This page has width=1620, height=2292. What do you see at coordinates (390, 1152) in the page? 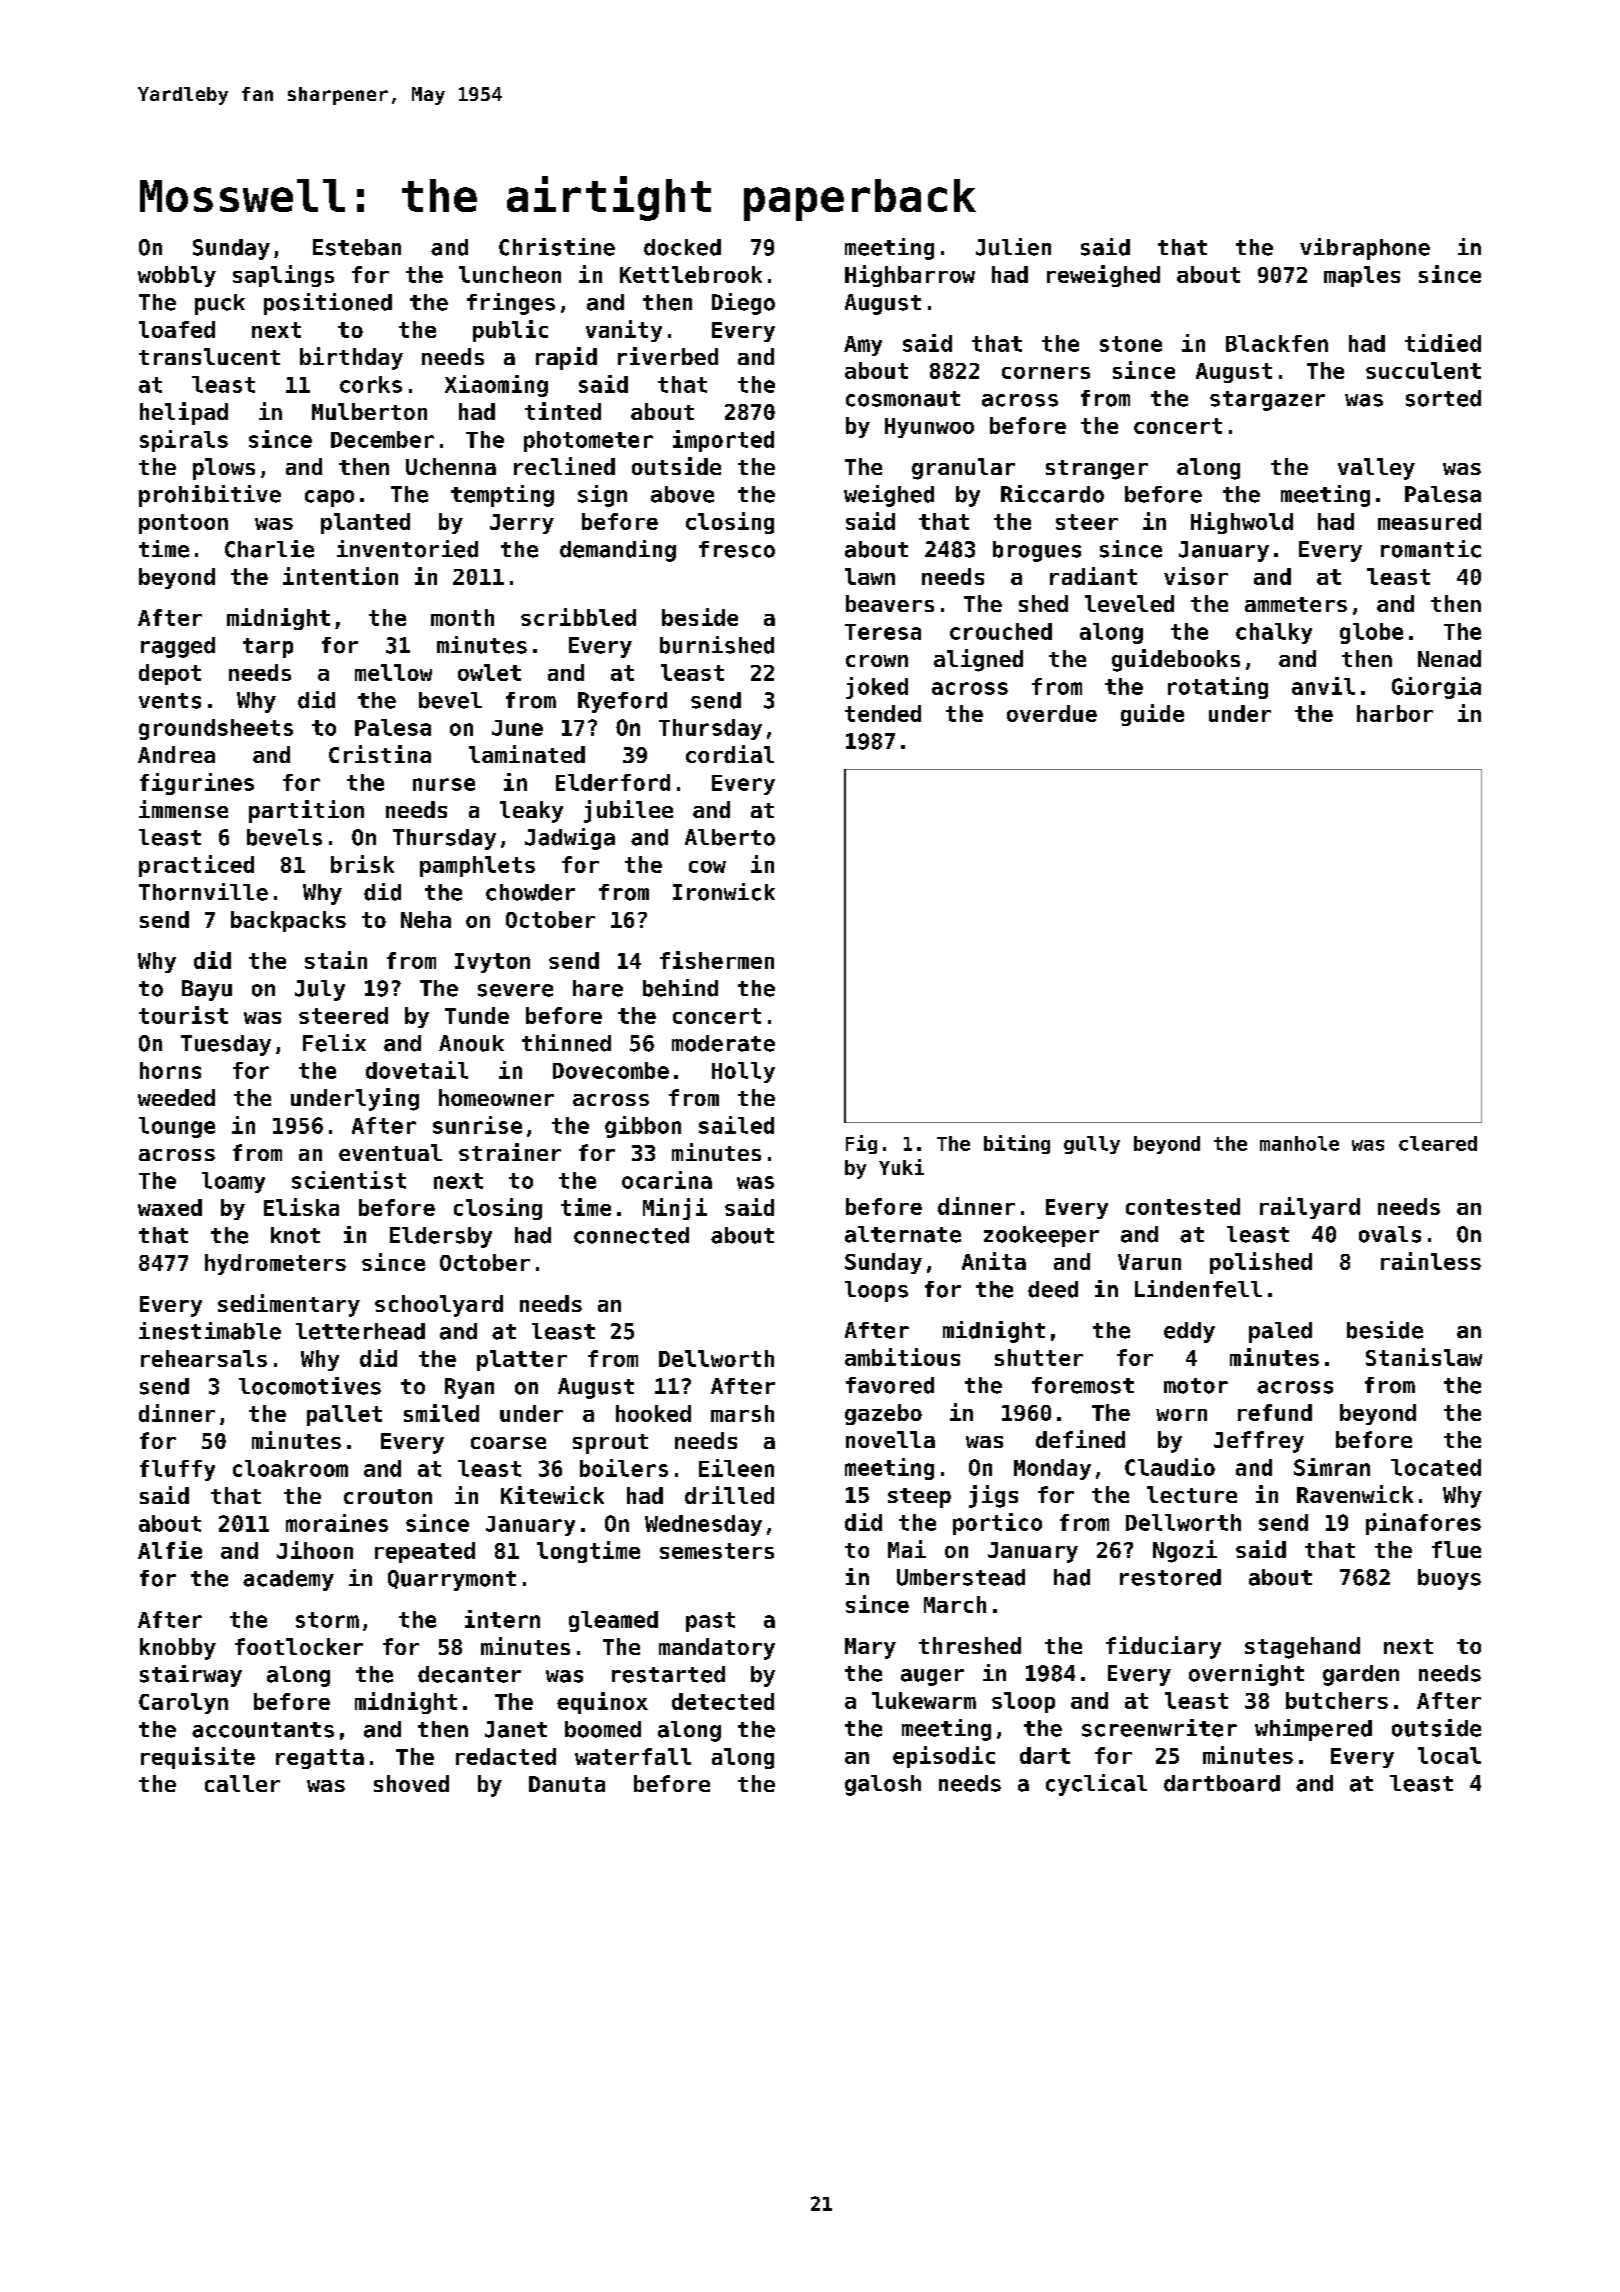
I see `eventual` at bounding box center [390, 1152].
